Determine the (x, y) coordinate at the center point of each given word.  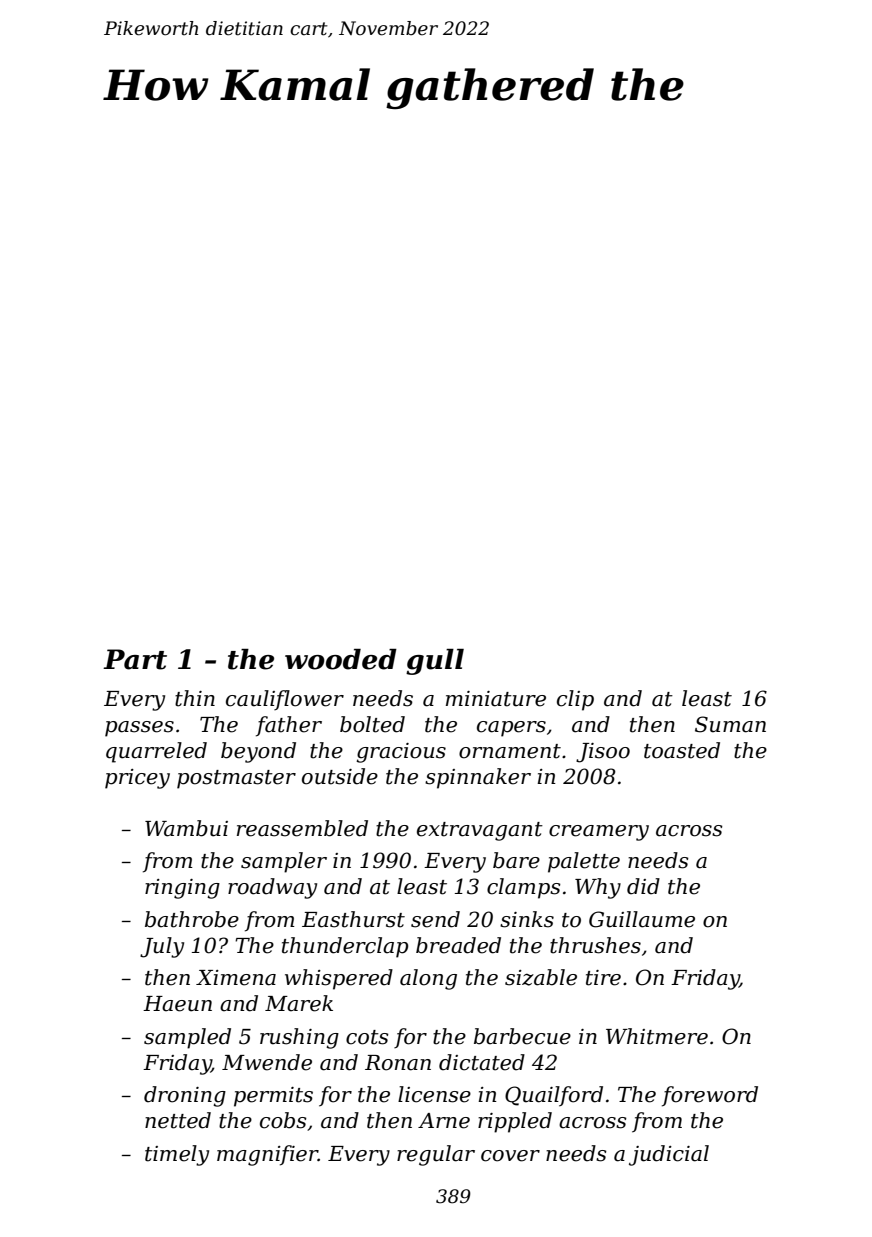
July (162, 947)
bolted (372, 724)
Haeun (177, 1004)
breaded (458, 945)
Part (135, 659)
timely (177, 1155)
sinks (527, 919)
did (643, 886)
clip (575, 700)
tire (603, 978)
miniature (496, 699)
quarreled (156, 752)
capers (511, 729)
